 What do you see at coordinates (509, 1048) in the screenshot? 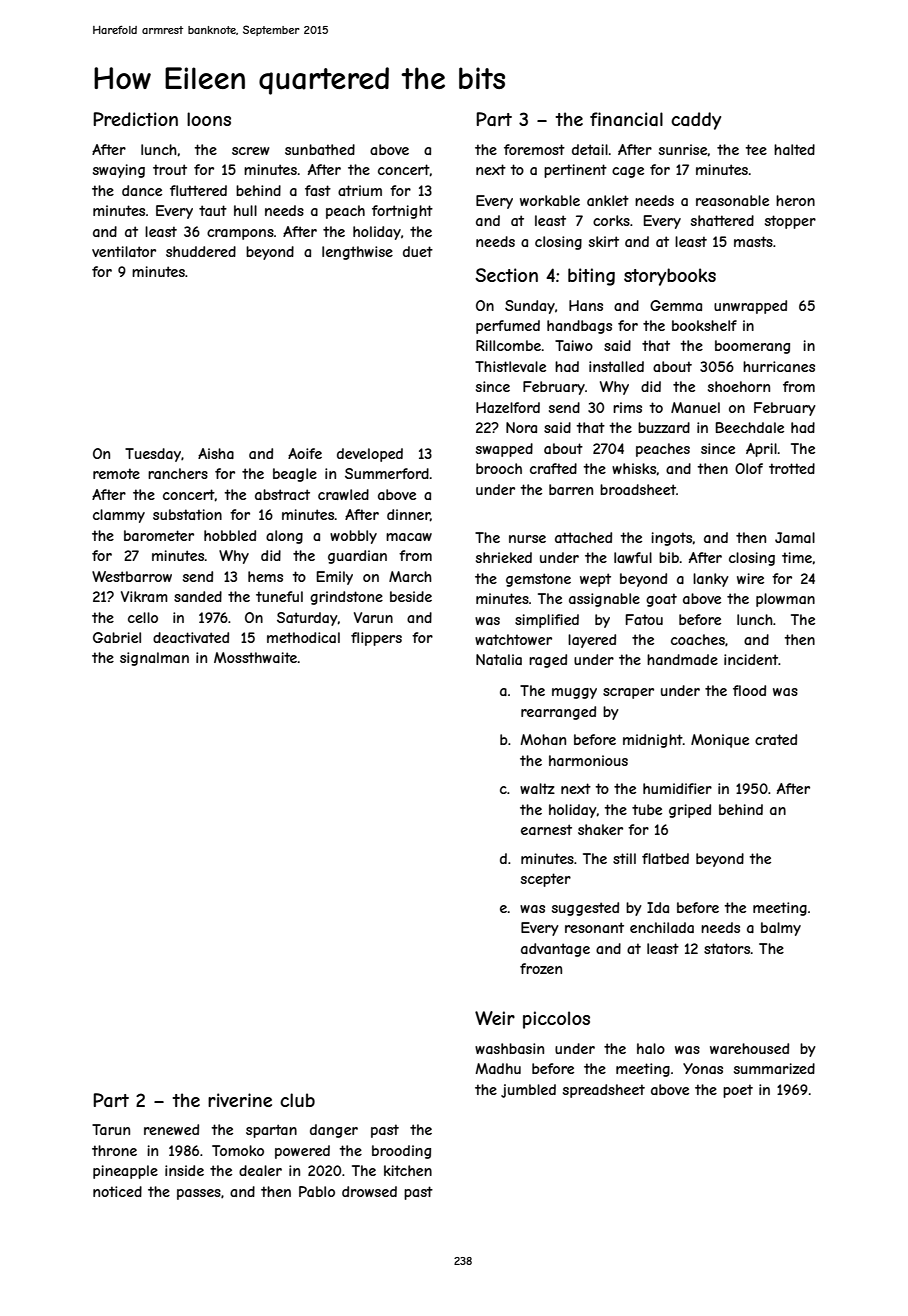
I see `washbasin` at bounding box center [509, 1048].
